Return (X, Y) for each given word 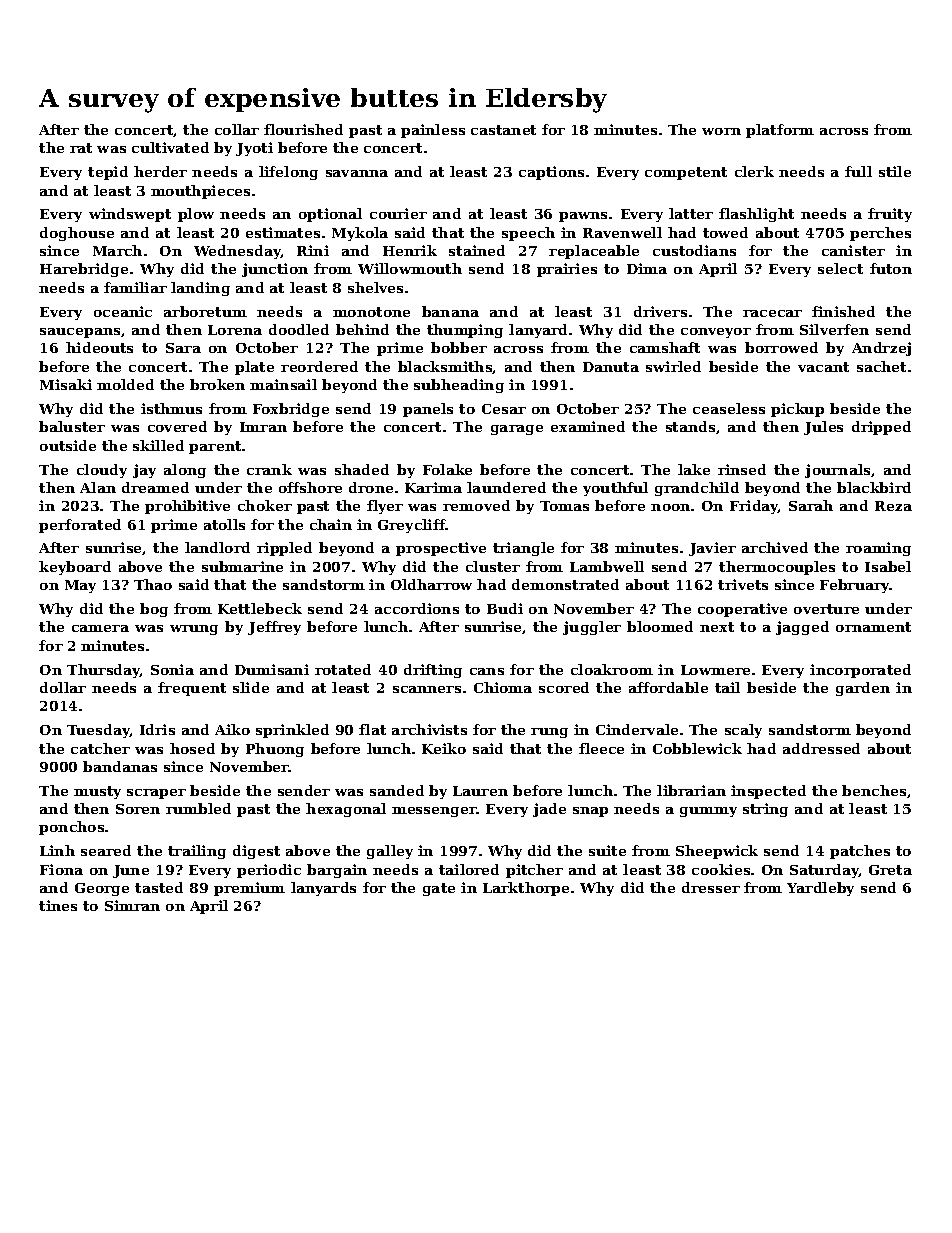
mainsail (283, 384)
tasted (159, 887)
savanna (357, 173)
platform (780, 131)
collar (237, 129)
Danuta (611, 367)
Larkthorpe (526, 889)
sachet (881, 366)
